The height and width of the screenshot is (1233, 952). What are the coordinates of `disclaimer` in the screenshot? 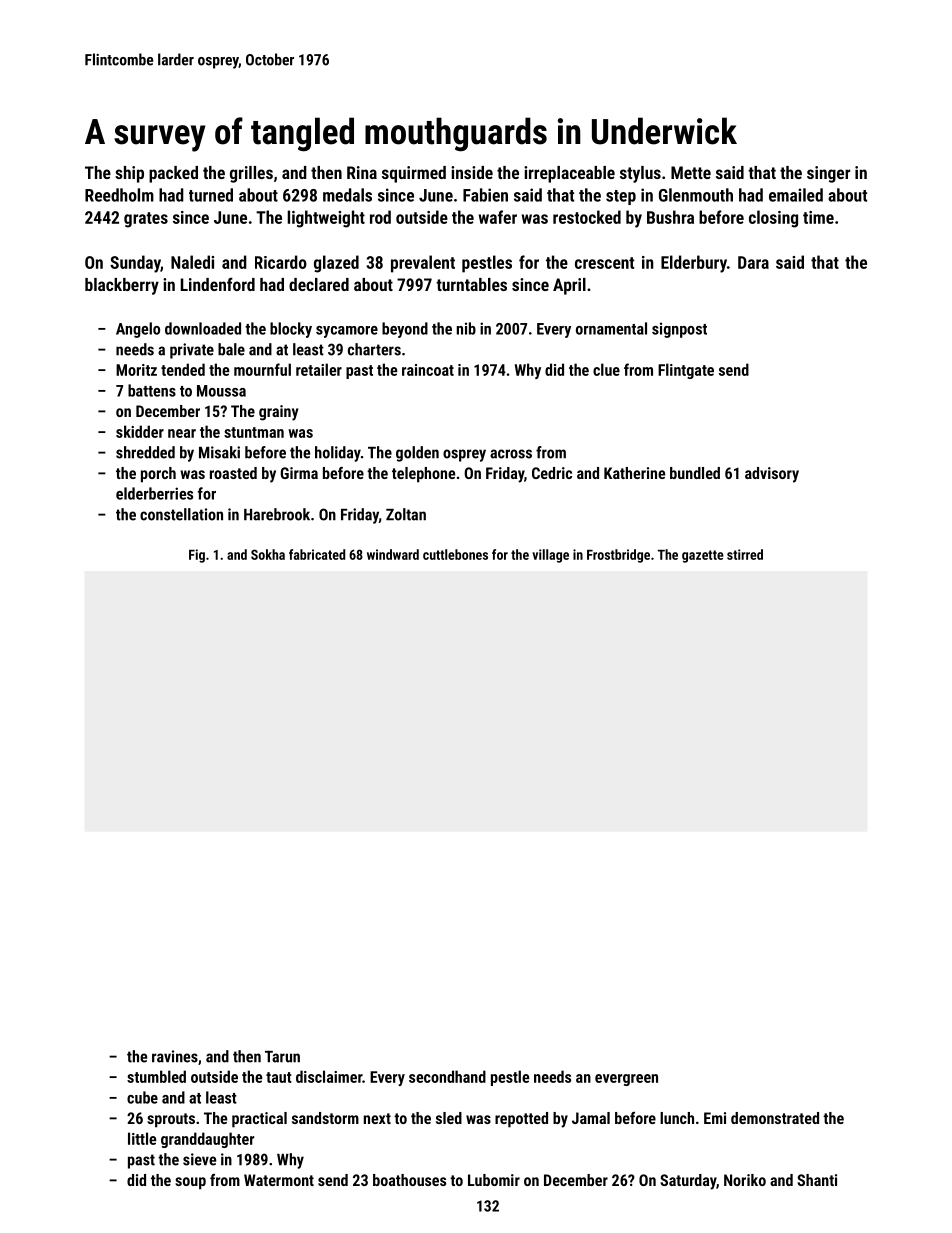 It's located at (329, 1076).
